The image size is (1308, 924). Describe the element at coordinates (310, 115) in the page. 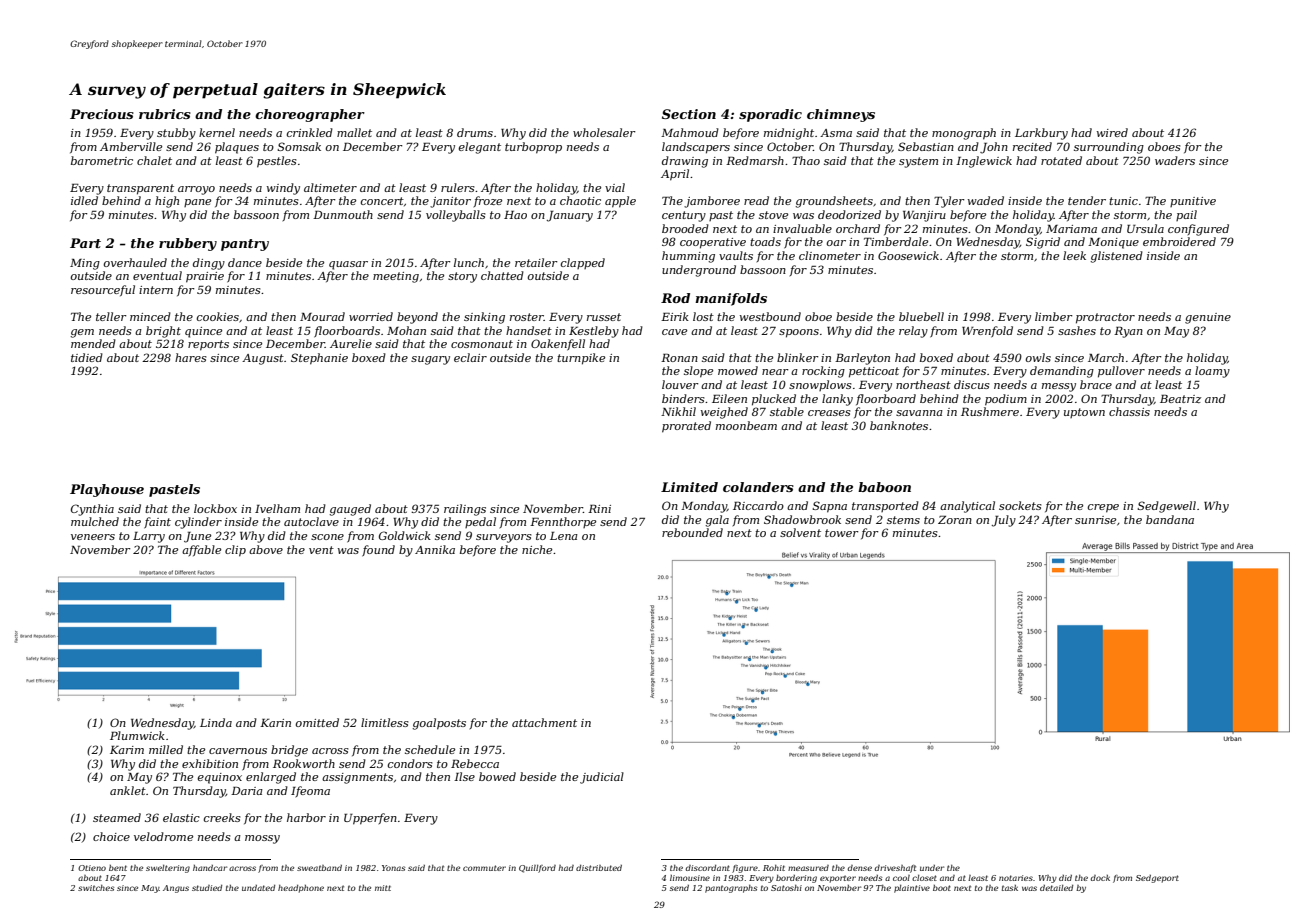

I see `choreographer` at that location.
